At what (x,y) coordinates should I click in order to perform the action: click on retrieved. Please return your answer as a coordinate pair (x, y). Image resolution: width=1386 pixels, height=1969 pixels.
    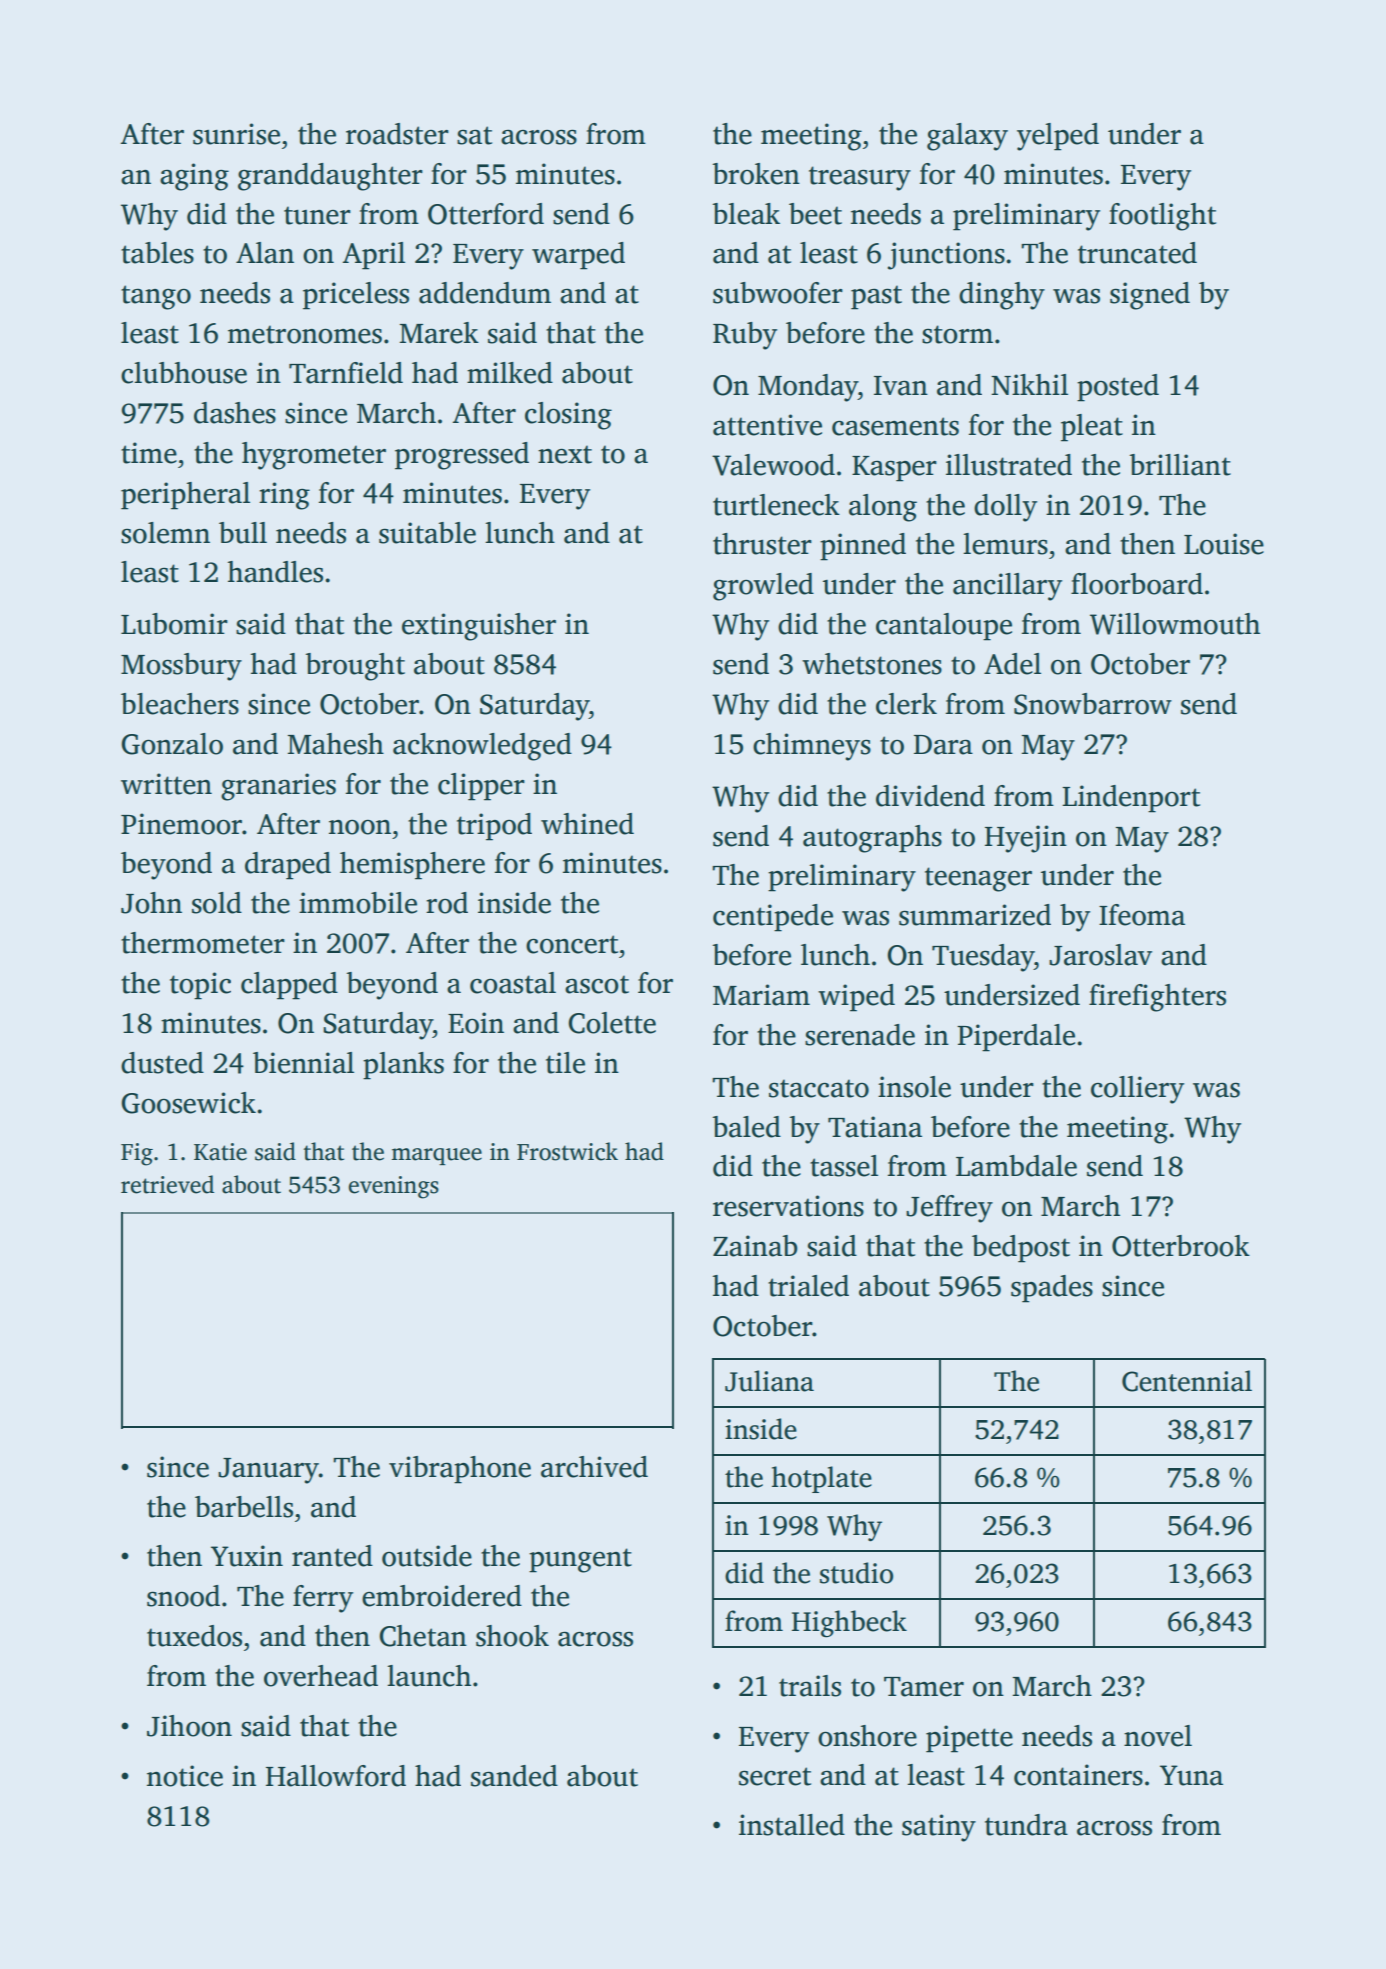
    Looking at the image, I should click on (167, 1184).
